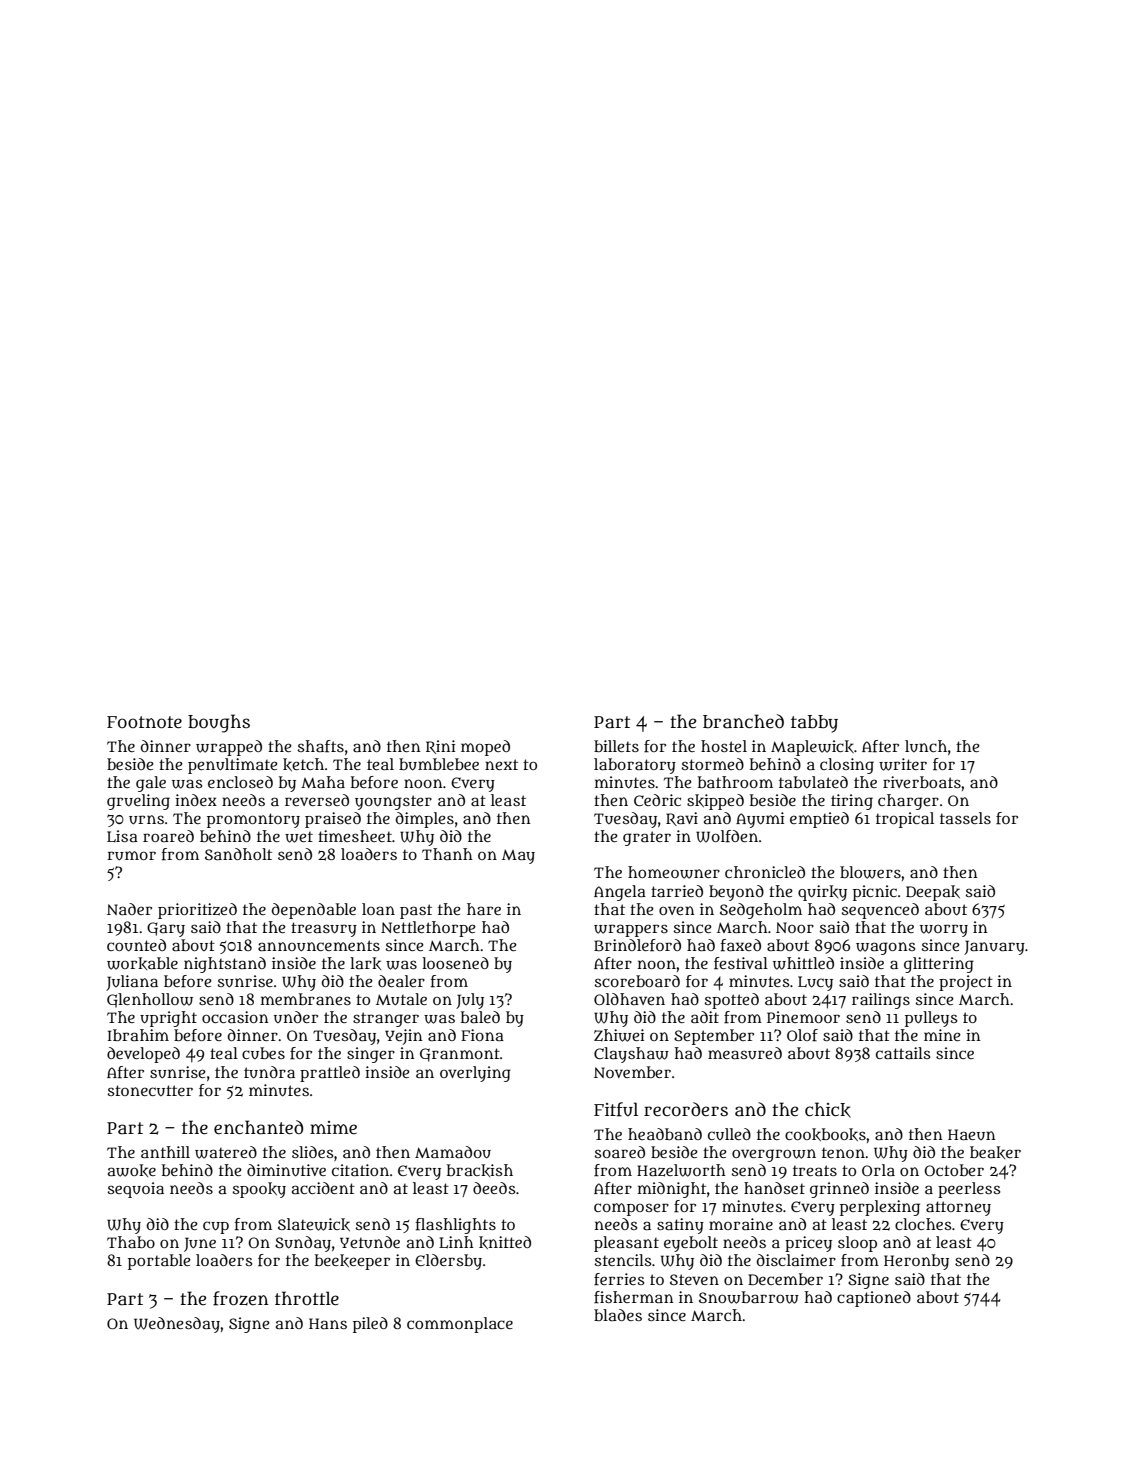 The height and width of the screenshot is (1471, 1137). I want to click on Oldhaven, so click(629, 999).
